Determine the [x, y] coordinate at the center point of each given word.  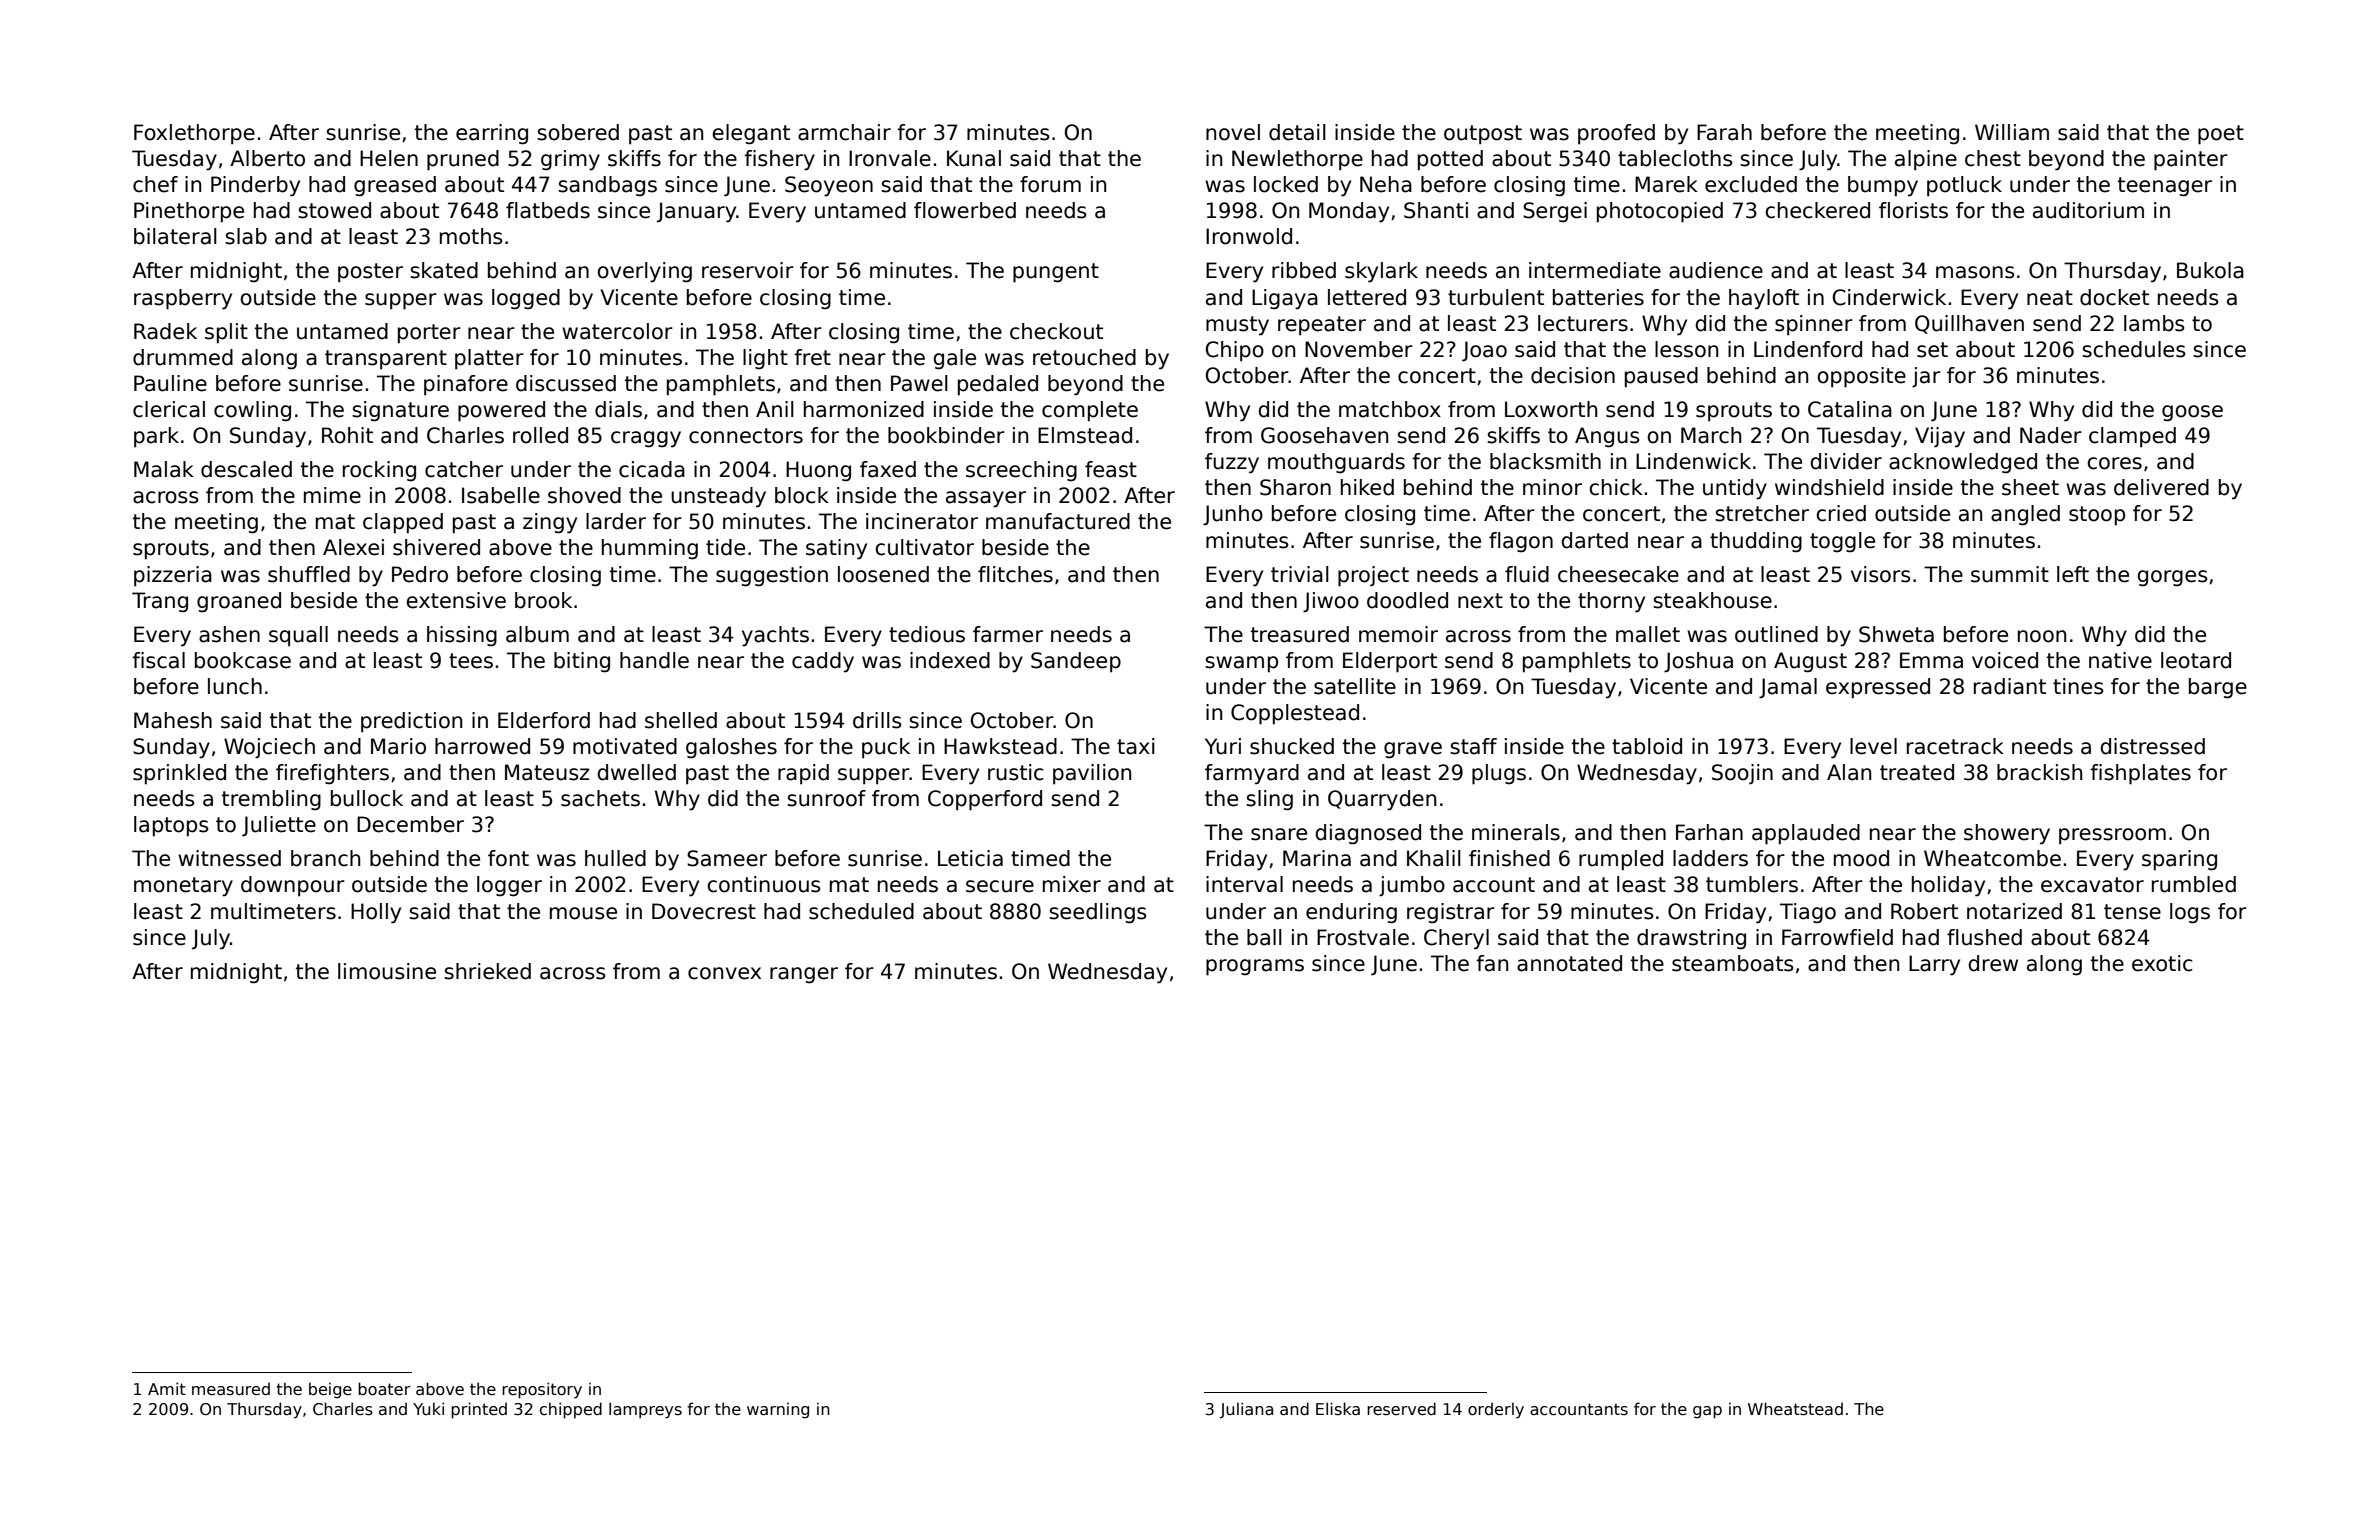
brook [543, 600]
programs [1255, 967]
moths [471, 236]
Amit [167, 1388]
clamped [2132, 437]
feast [1111, 469]
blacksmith [1545, 461]
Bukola [2210, 270]
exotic [2162, 963]
